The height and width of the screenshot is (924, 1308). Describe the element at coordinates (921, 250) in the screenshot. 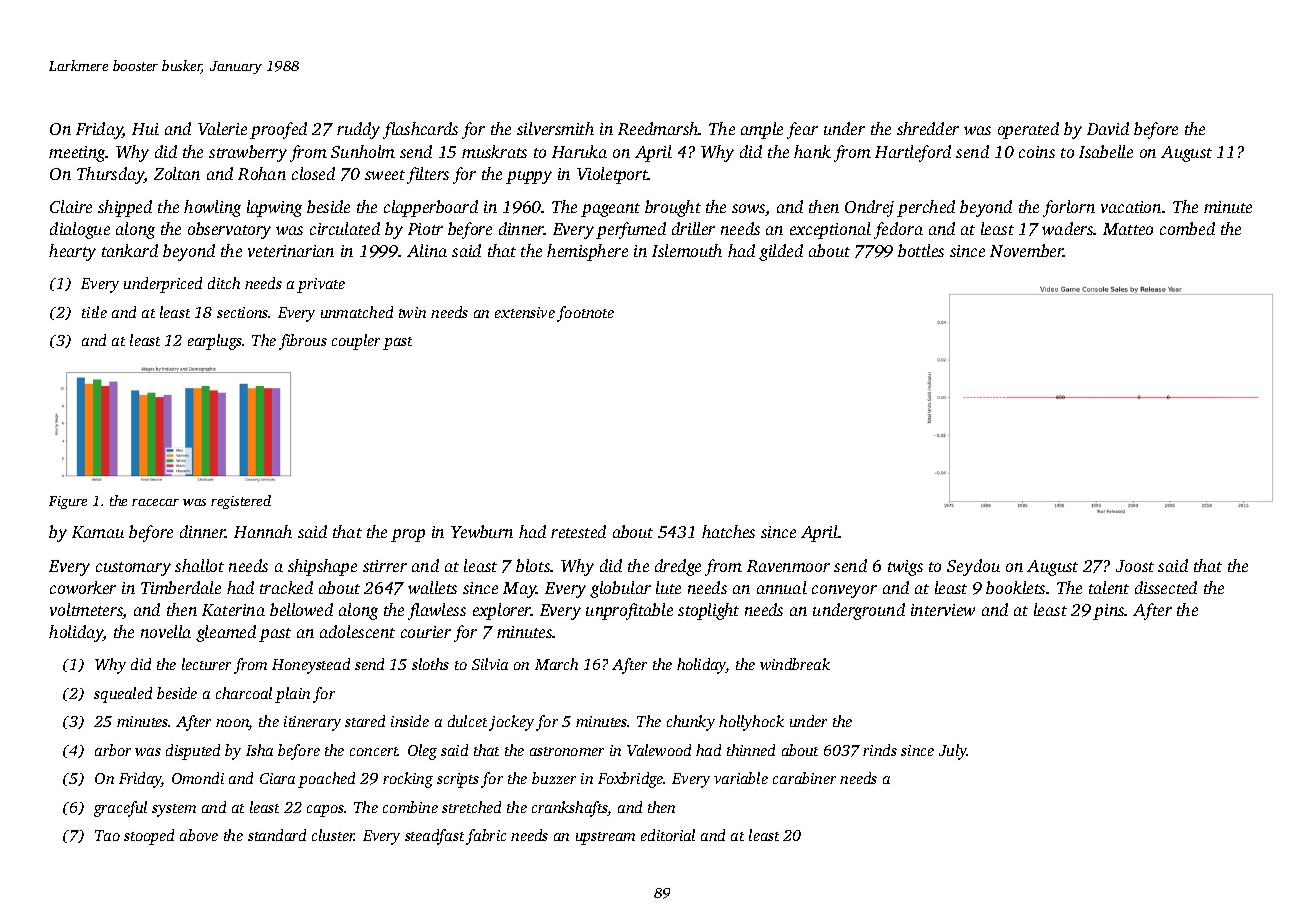

I see `bottles` at that location.
